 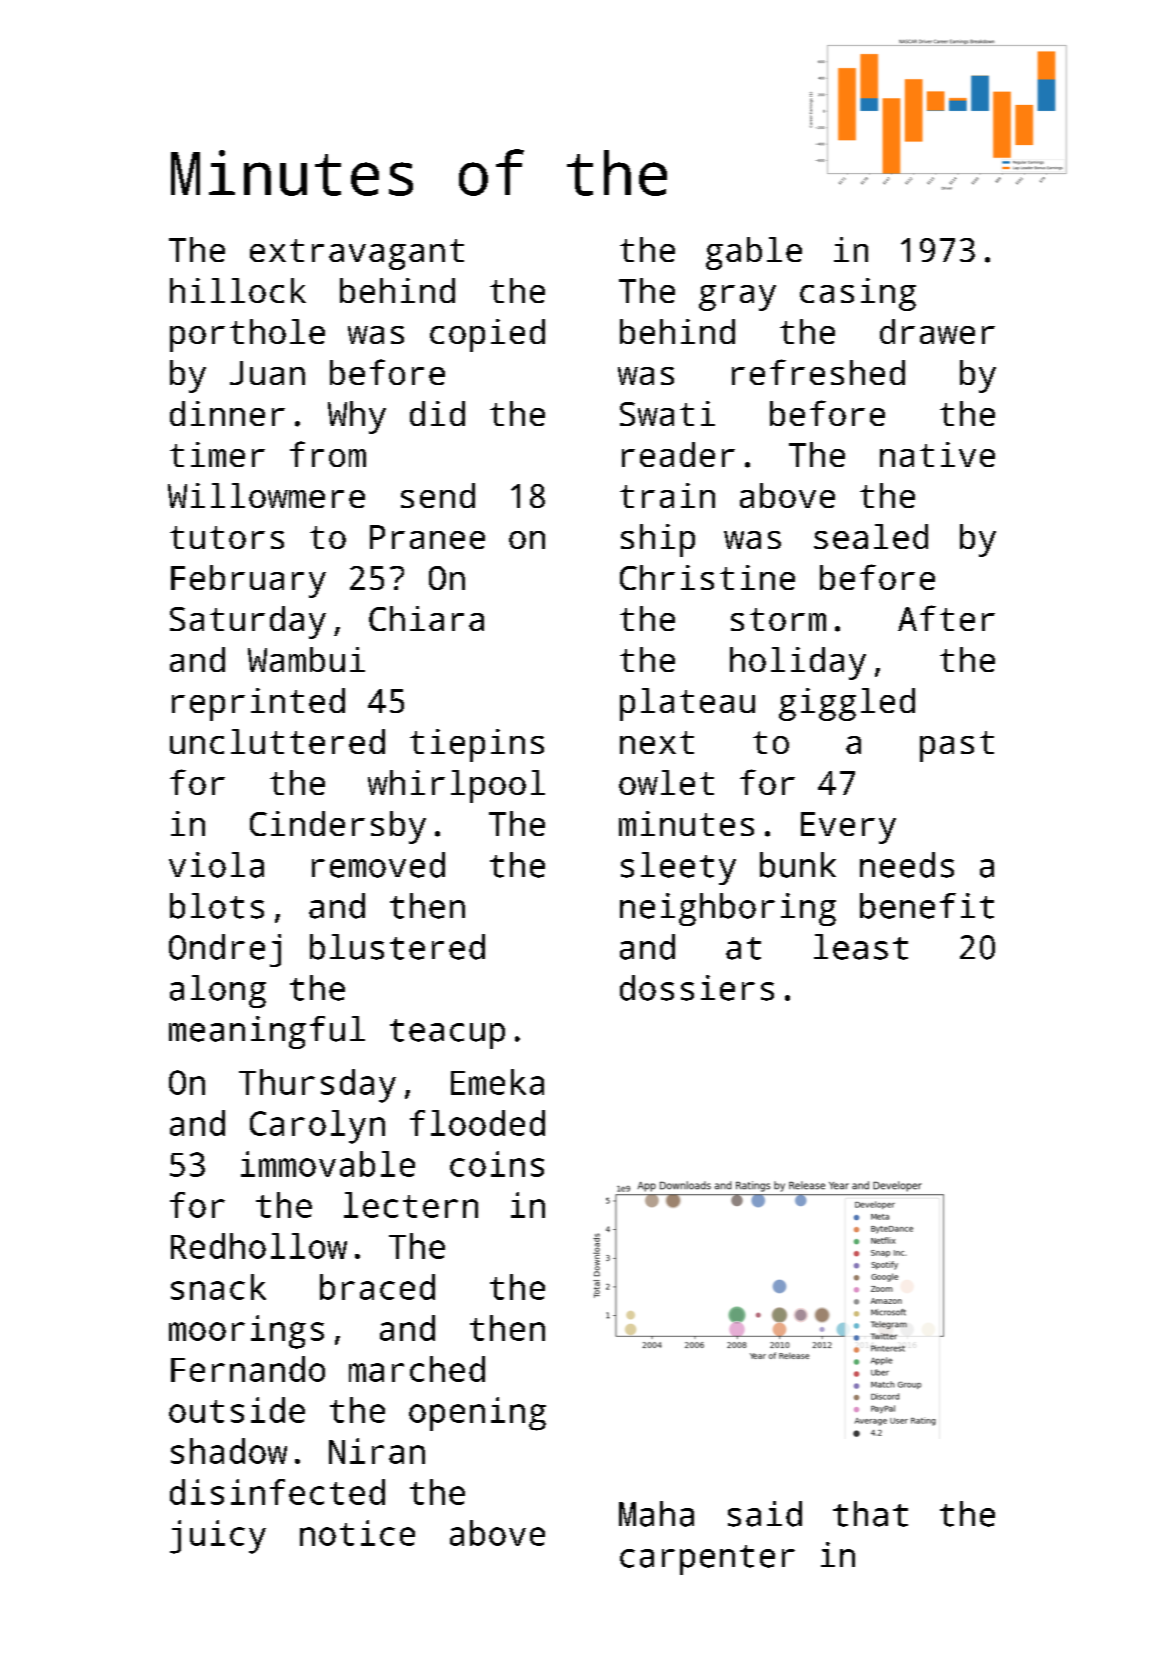 I want to click on Pranee, so click(x=427, y=537).
